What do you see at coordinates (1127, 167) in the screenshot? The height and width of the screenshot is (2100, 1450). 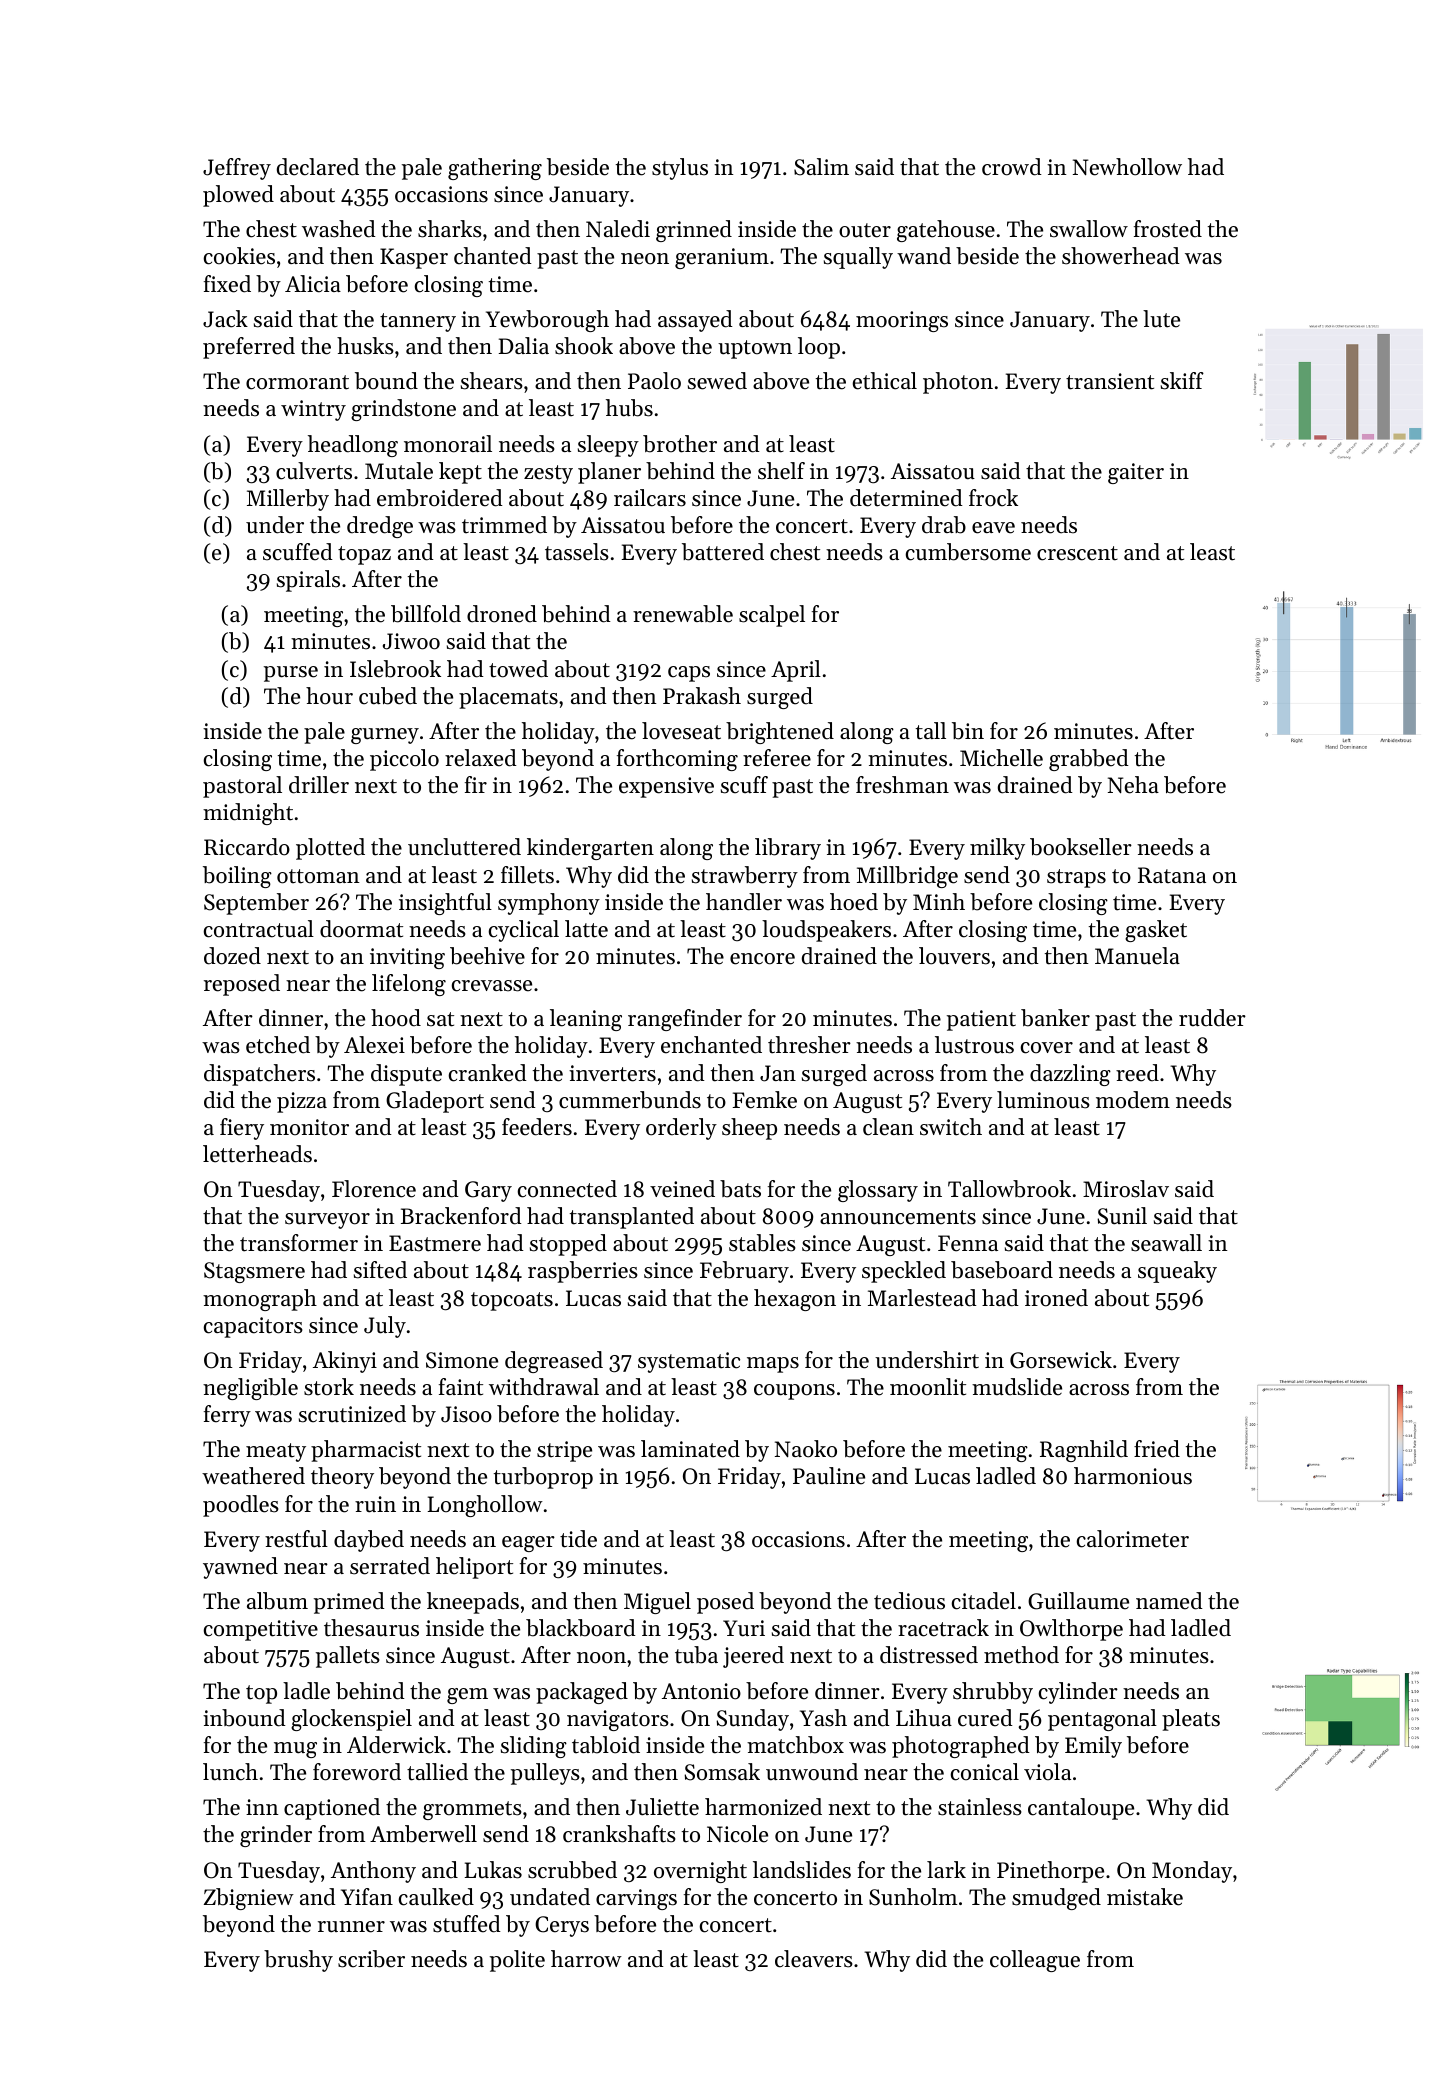 I see `Newhollow` at bounding box center [1127, 167].
